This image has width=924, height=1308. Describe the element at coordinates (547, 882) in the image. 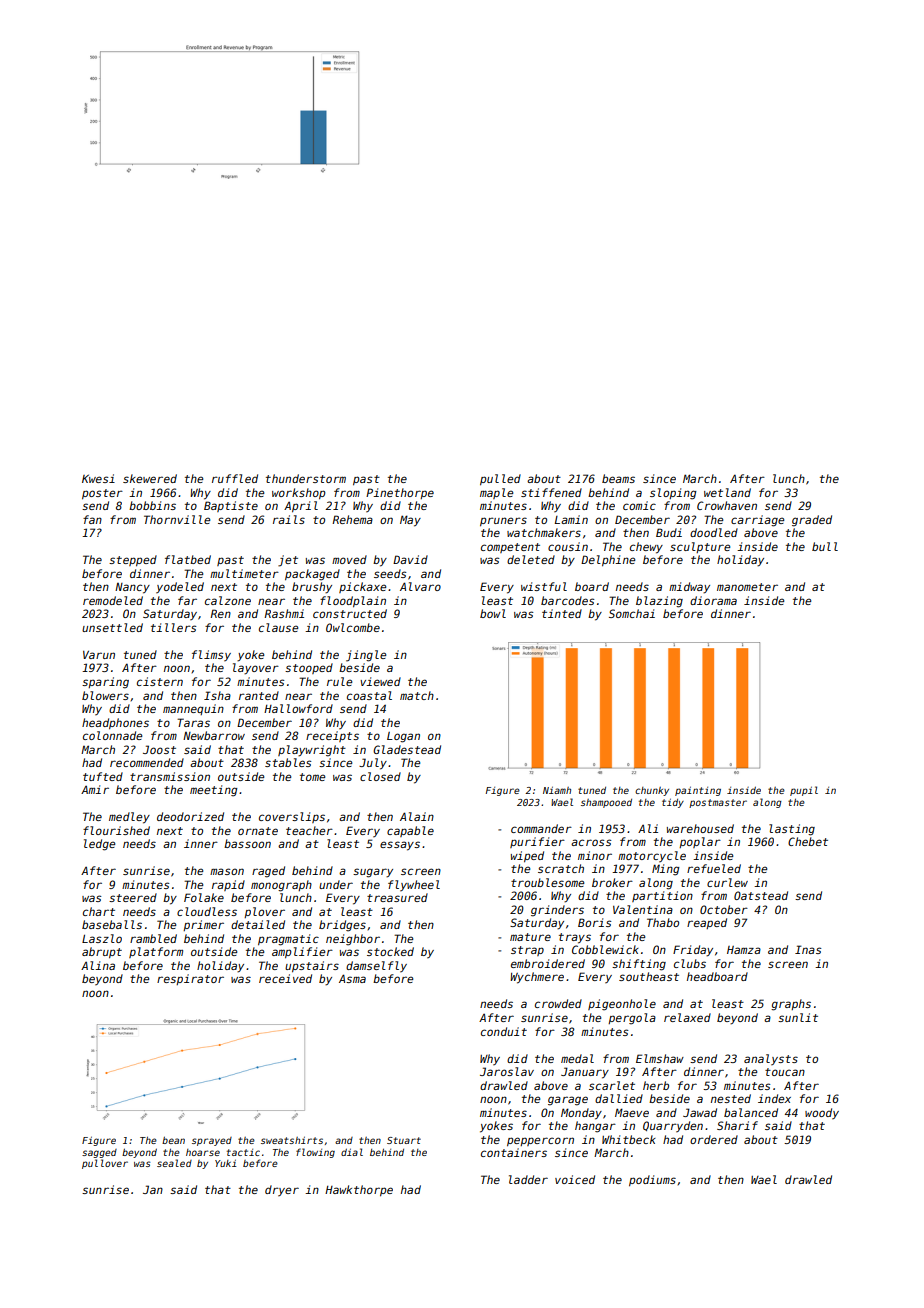

I see `troublesome` at that location.
